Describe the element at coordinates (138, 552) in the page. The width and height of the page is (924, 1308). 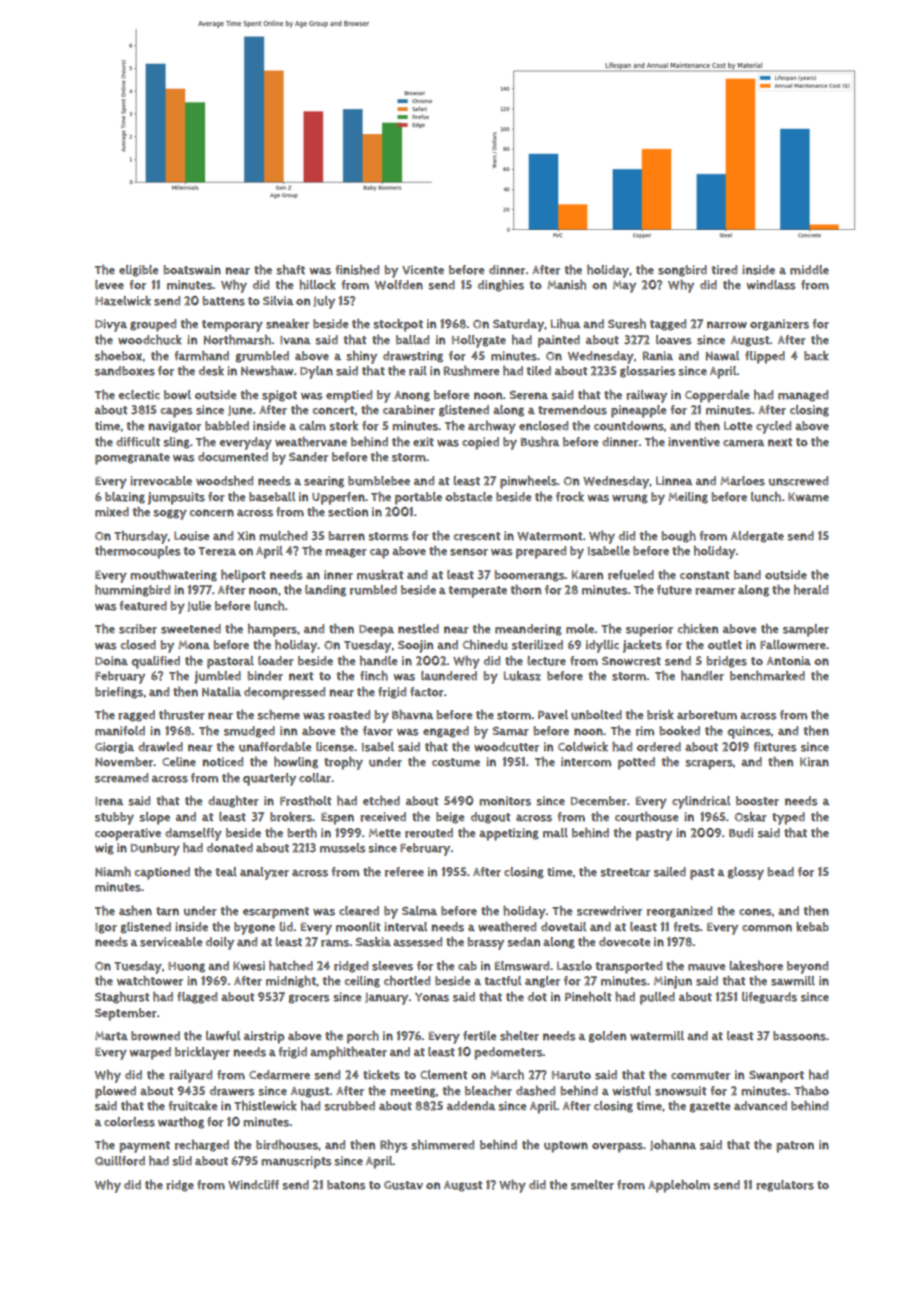
I see `thermocouples` at that location.
